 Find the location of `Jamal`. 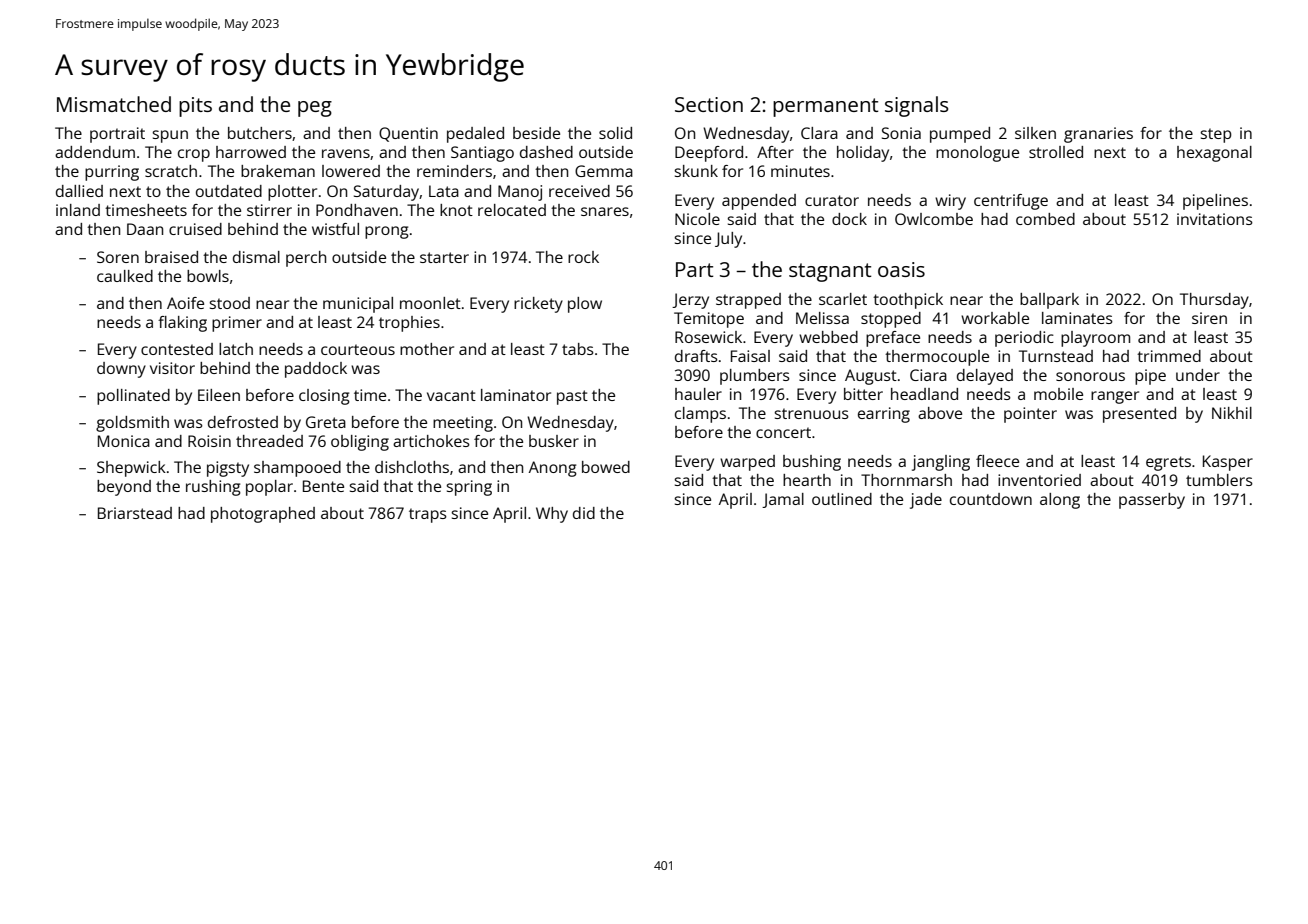

Jamal is located at coordinates (783, 500).
